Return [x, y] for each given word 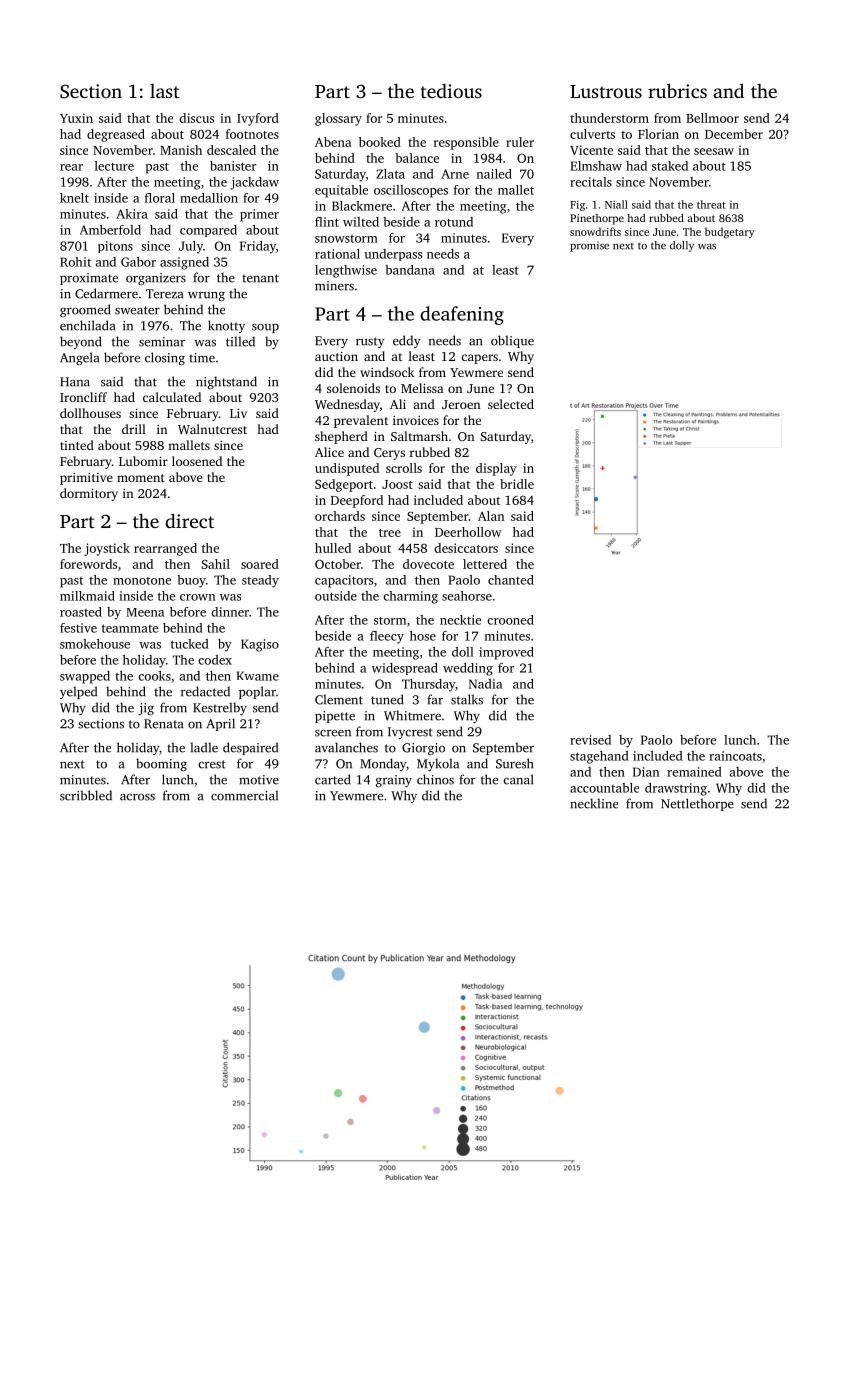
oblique [512, 341]
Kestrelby [220, 708]
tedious [451, 91]
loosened [197, 461]
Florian [658, 134]
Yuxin [76, 118]
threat [711, 204]
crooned [510, 620]
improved [506, 653]
